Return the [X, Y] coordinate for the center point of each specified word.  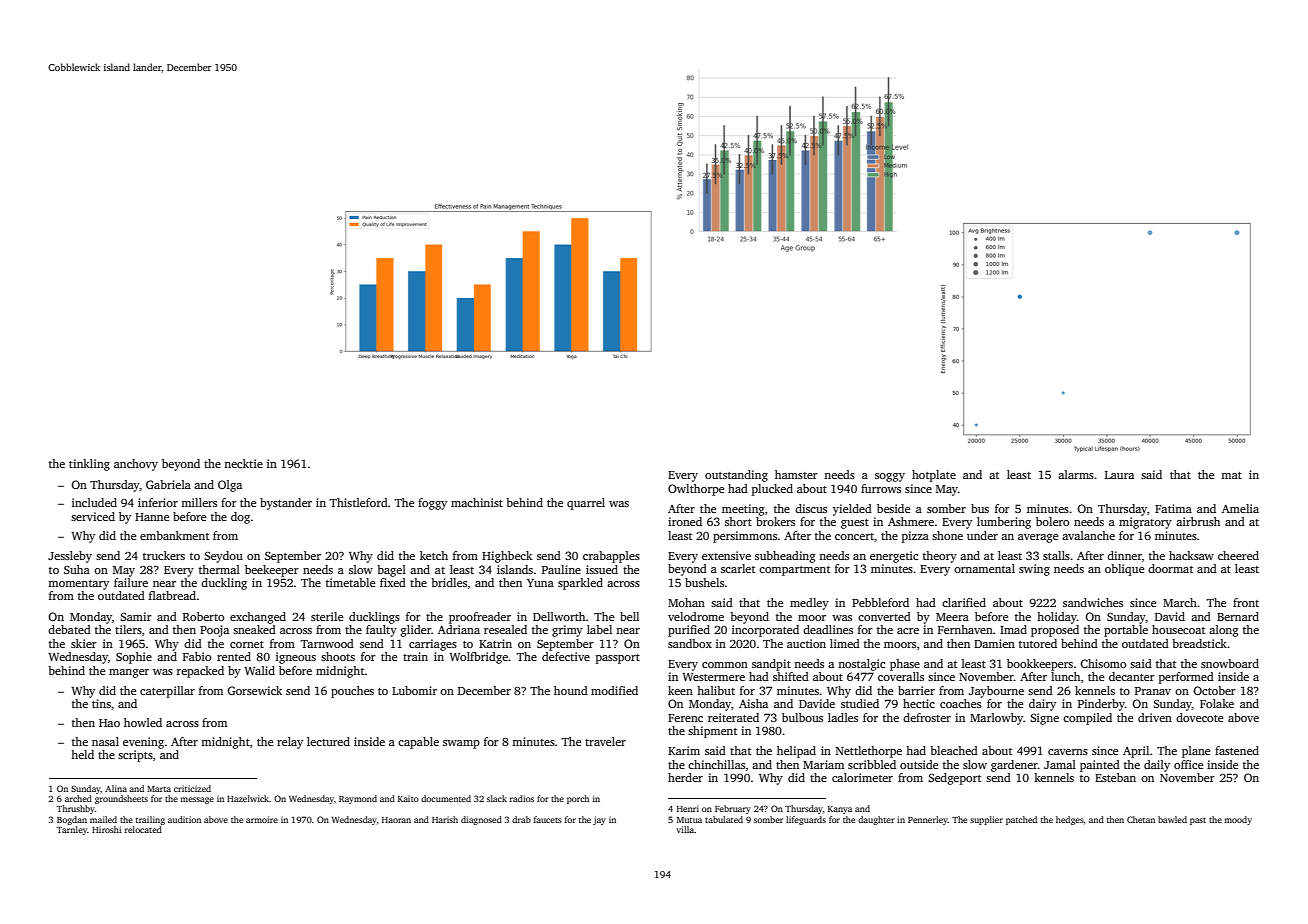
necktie [243, 463]
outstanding [736, 476]
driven [1155, 717]
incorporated [765, 631]
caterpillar [167, 692]
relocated [143, 829]
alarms [1076, 474]
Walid [259, 670]
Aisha [753, 703]
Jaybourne [996, 692]
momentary [78, 585]
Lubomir [414, 690]
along [1224, 631]
